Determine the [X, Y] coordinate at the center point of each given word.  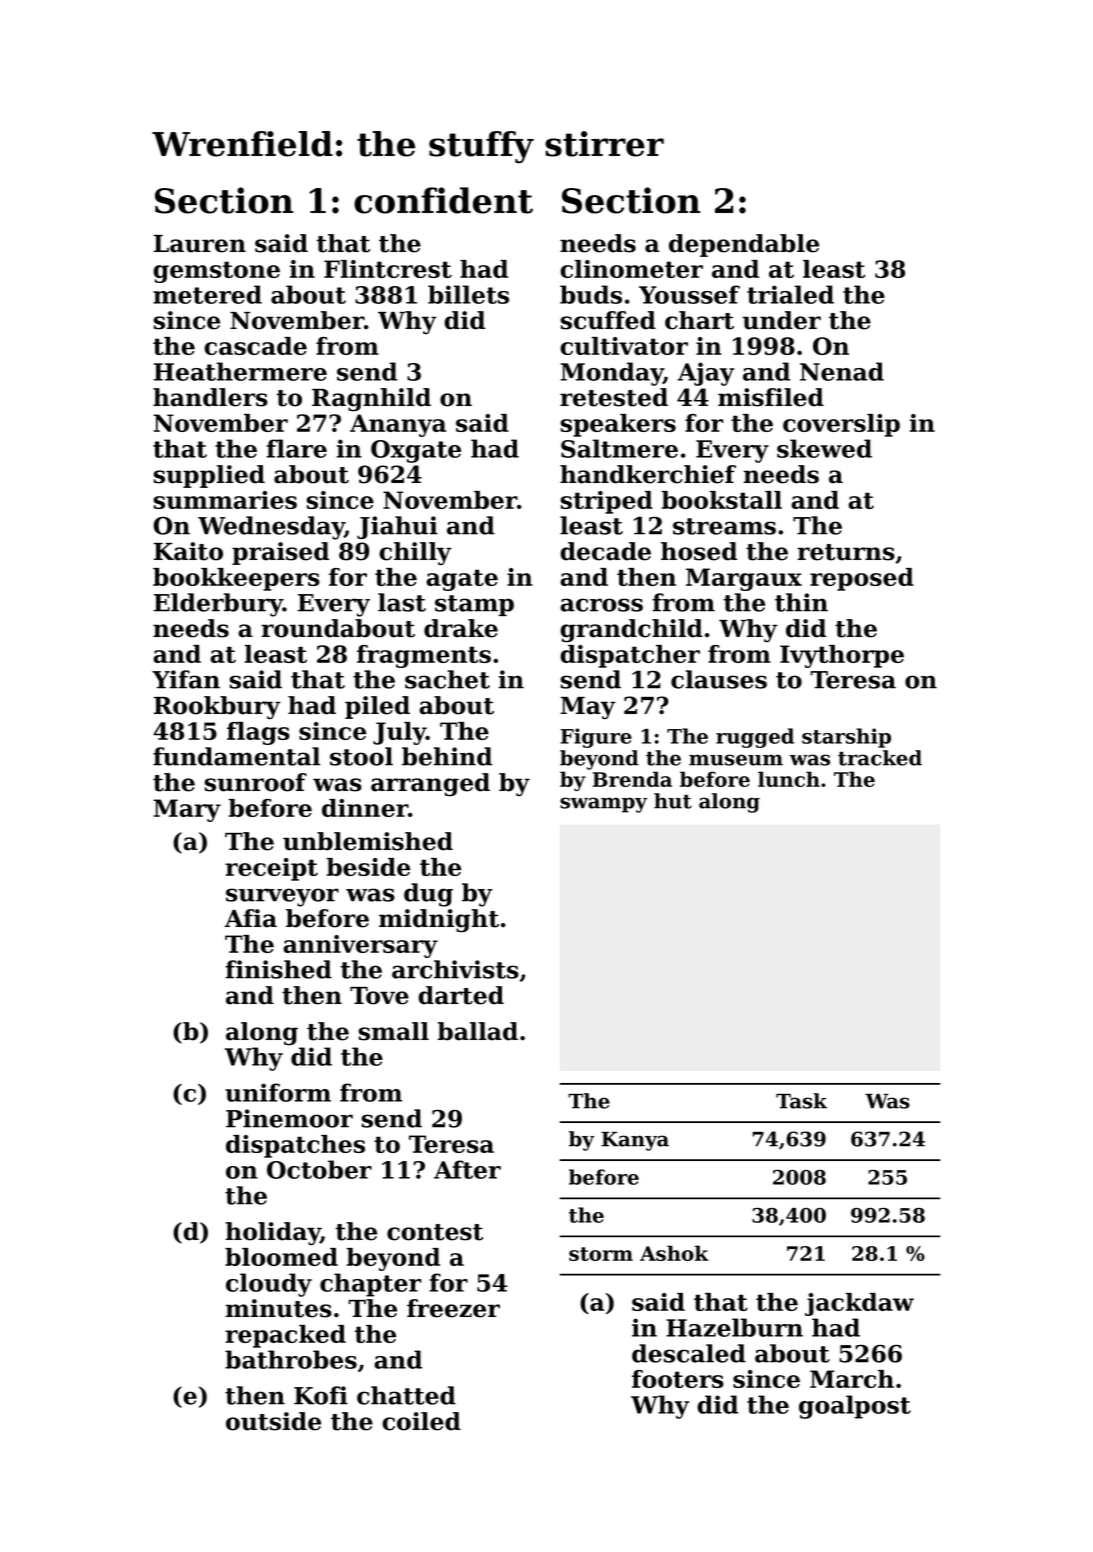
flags [258, 733]
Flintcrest [388, 269]
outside [273, 1421]
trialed [790, 294]
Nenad [842, 371]
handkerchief [648, 474]
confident [443, 200]
